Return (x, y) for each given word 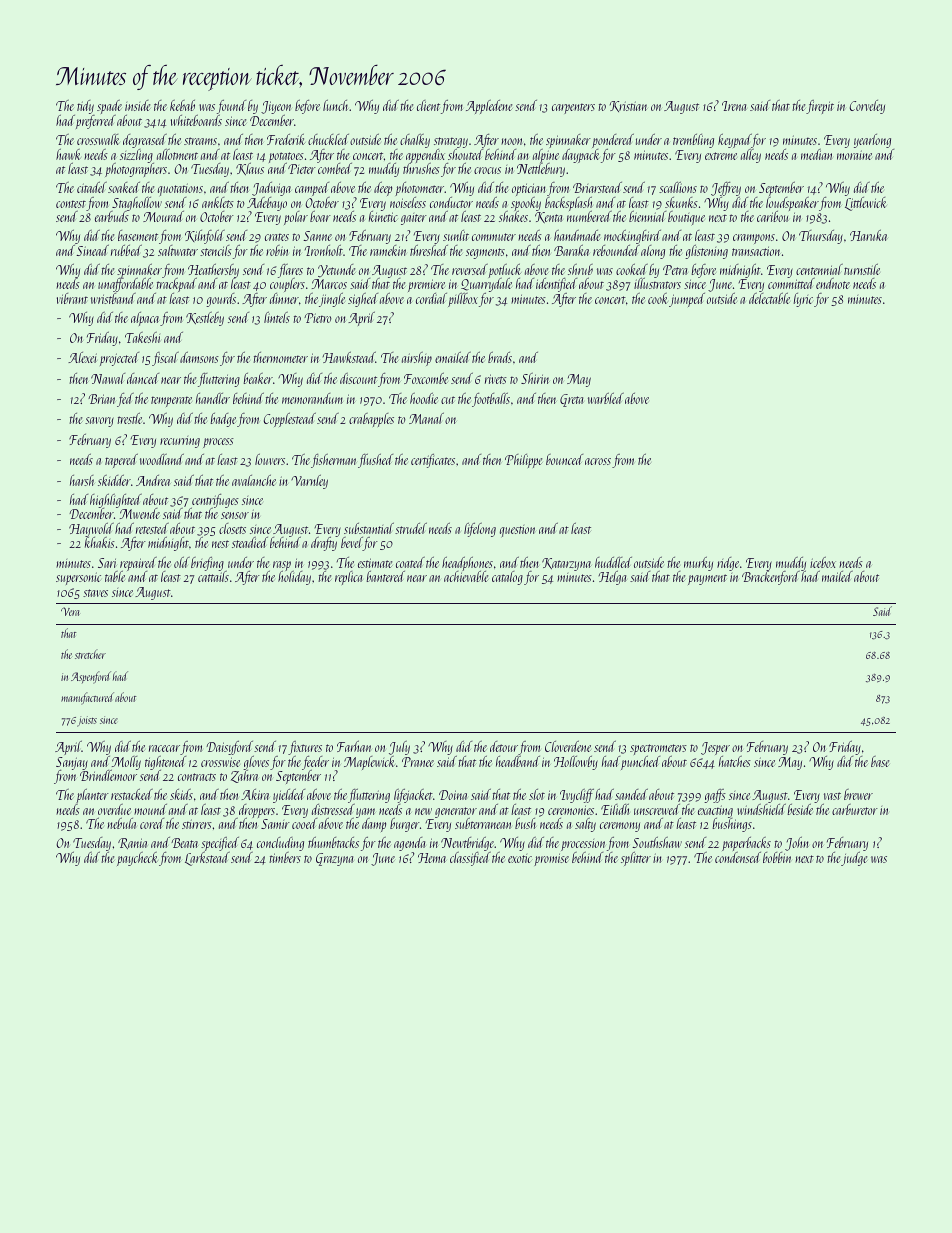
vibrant (72, 298)
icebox (823, 562)
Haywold (91, 530)
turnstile (862, 269)
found (231, 107)
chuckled (328, 139)
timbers (285, 857)
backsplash (568, 204)
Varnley (309, 482)
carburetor (855, 809)
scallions (678, 187)
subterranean (483, 823)
